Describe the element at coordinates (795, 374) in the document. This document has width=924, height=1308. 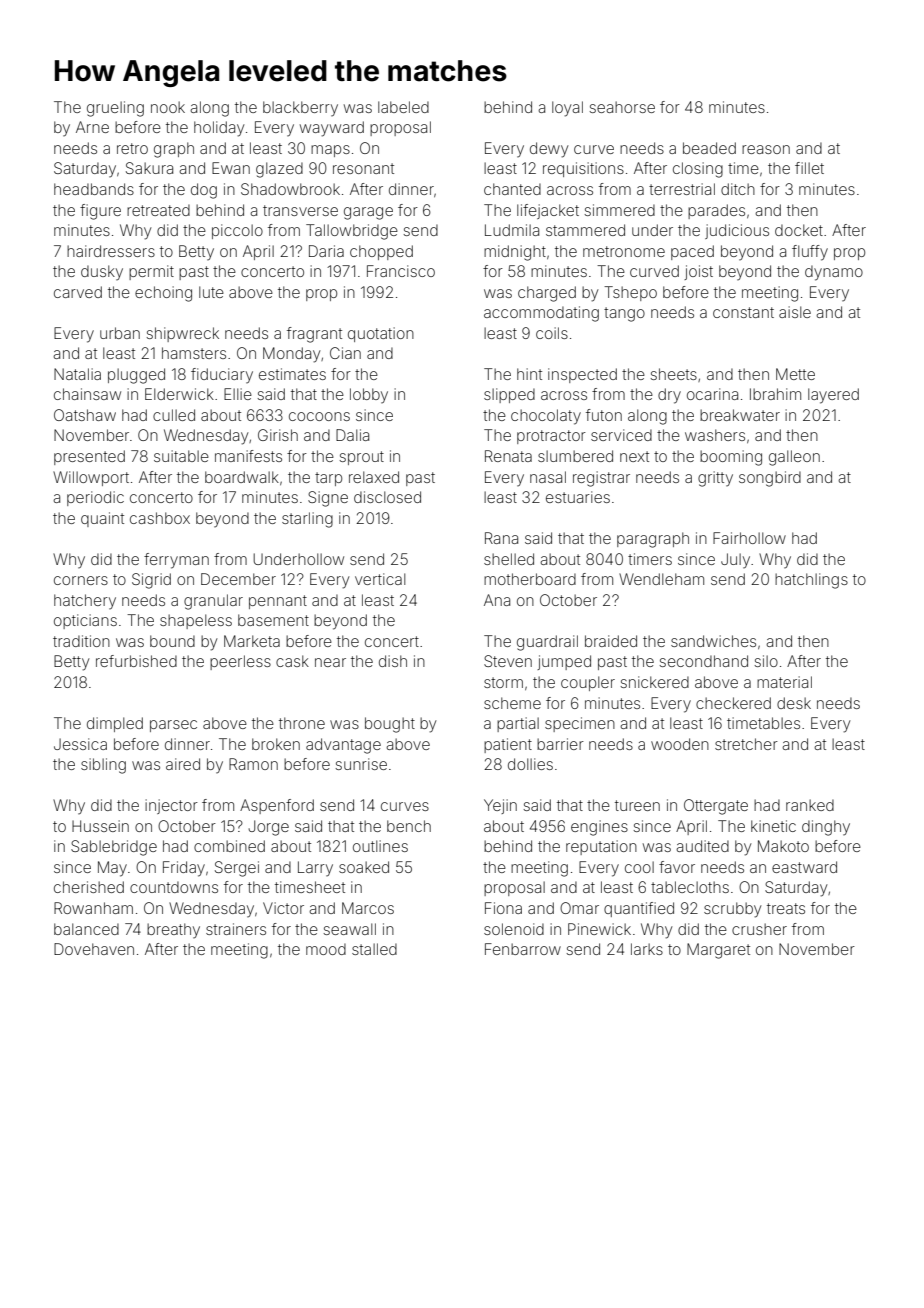
I see `Mette` at that location.
